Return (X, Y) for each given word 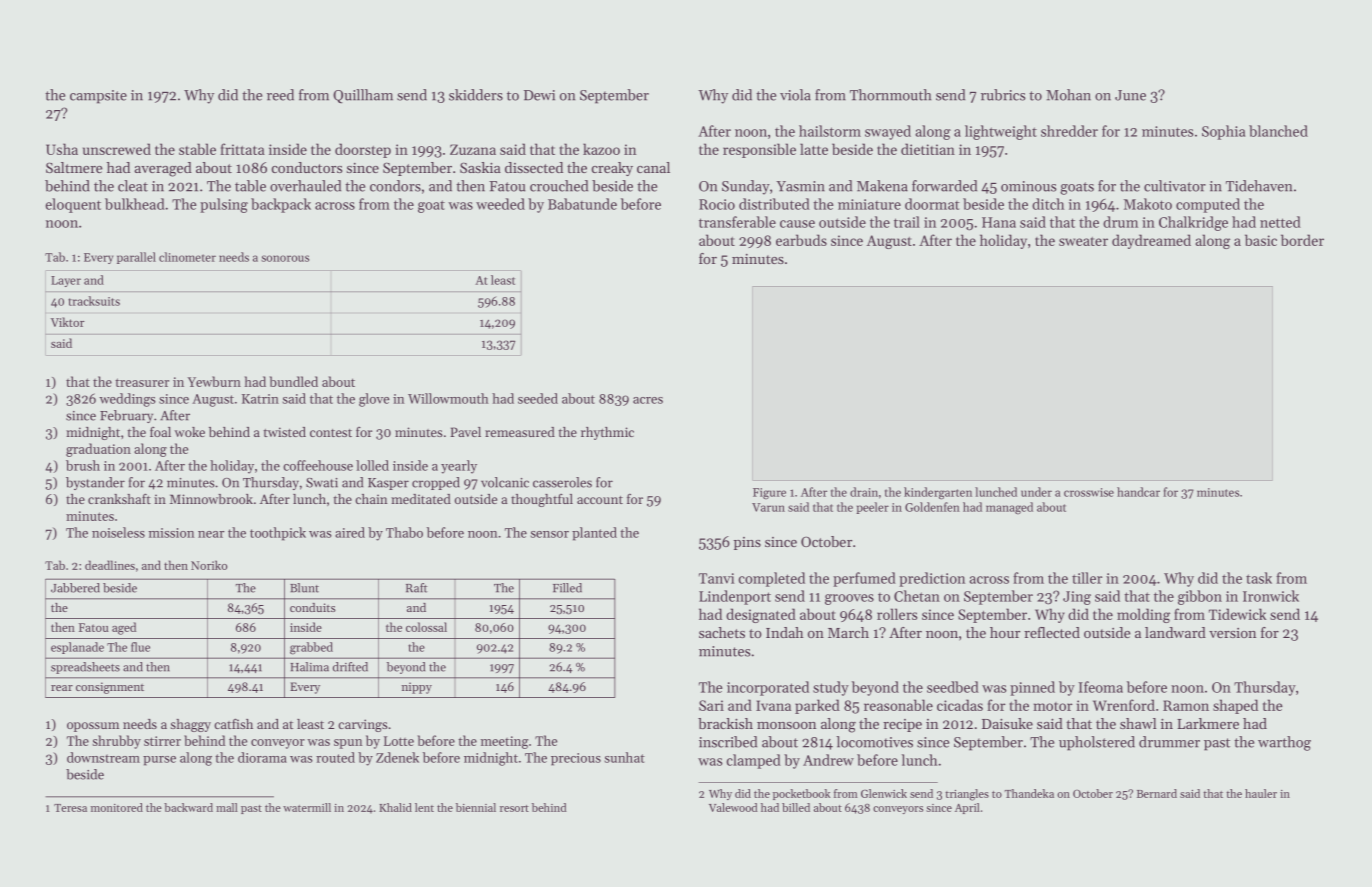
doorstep (363, 150)
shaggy (190, 725)
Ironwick (1271, 596)
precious (576, 759)
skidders (476, 95)
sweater (1083, 241)
